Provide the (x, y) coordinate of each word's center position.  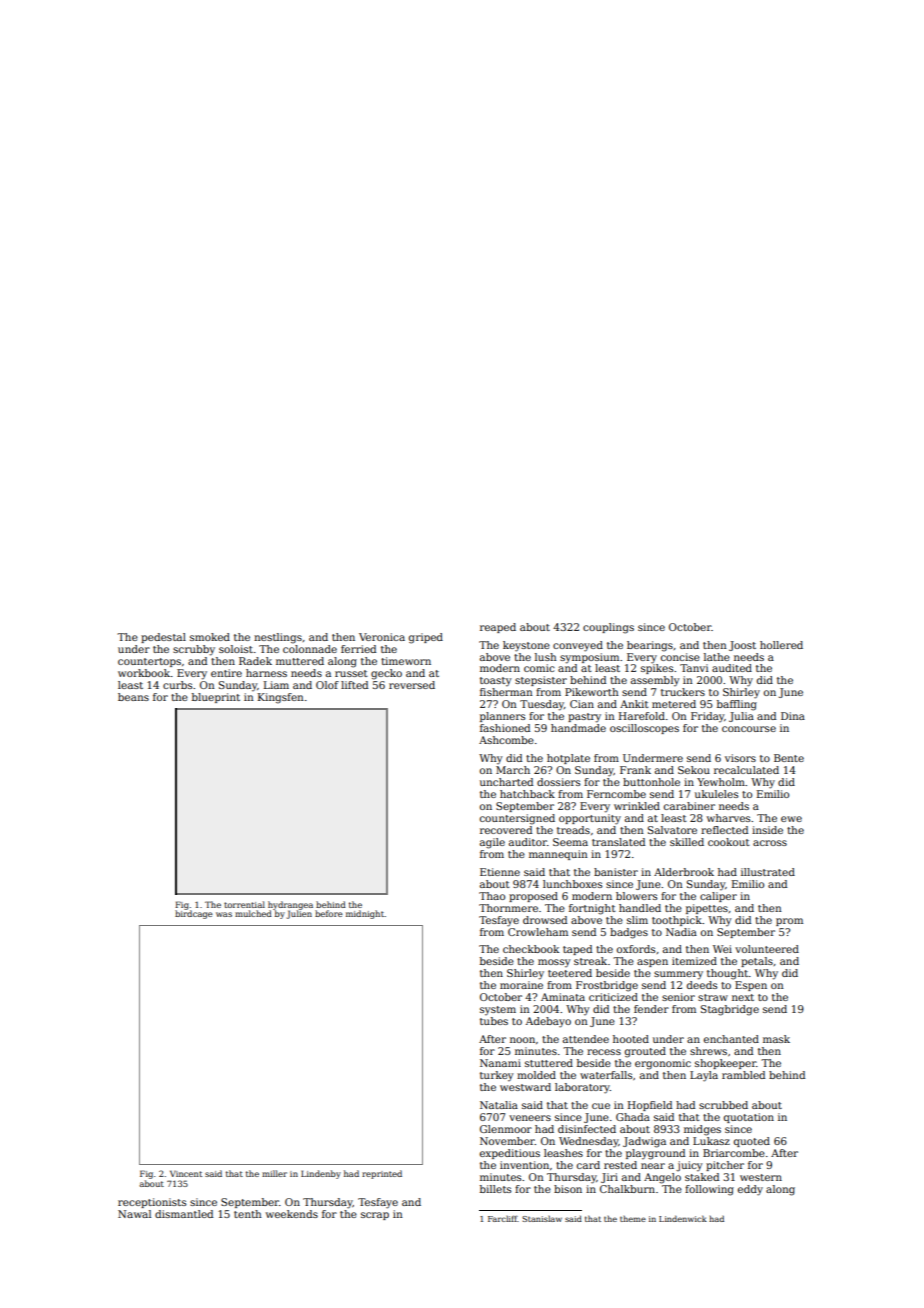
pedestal (163, 638)
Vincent (186, 1173)
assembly (655, 681)
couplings (608, 628)
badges (629, 933)
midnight (365, 914)
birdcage (194, 914)
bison (568, 1189)
